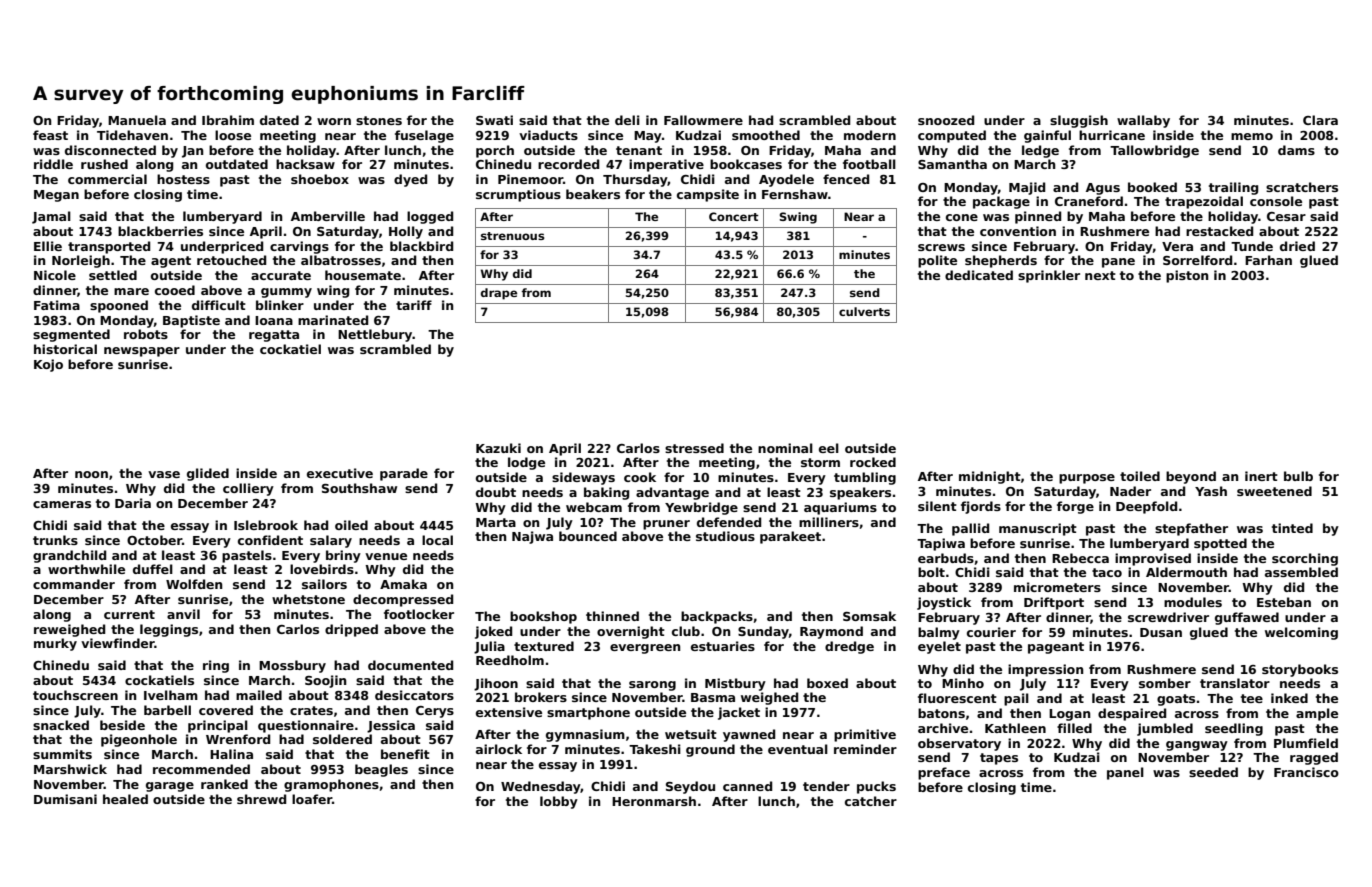 The image size is (1372, 887). I want to click on lovebirds, so click(322, 569).
